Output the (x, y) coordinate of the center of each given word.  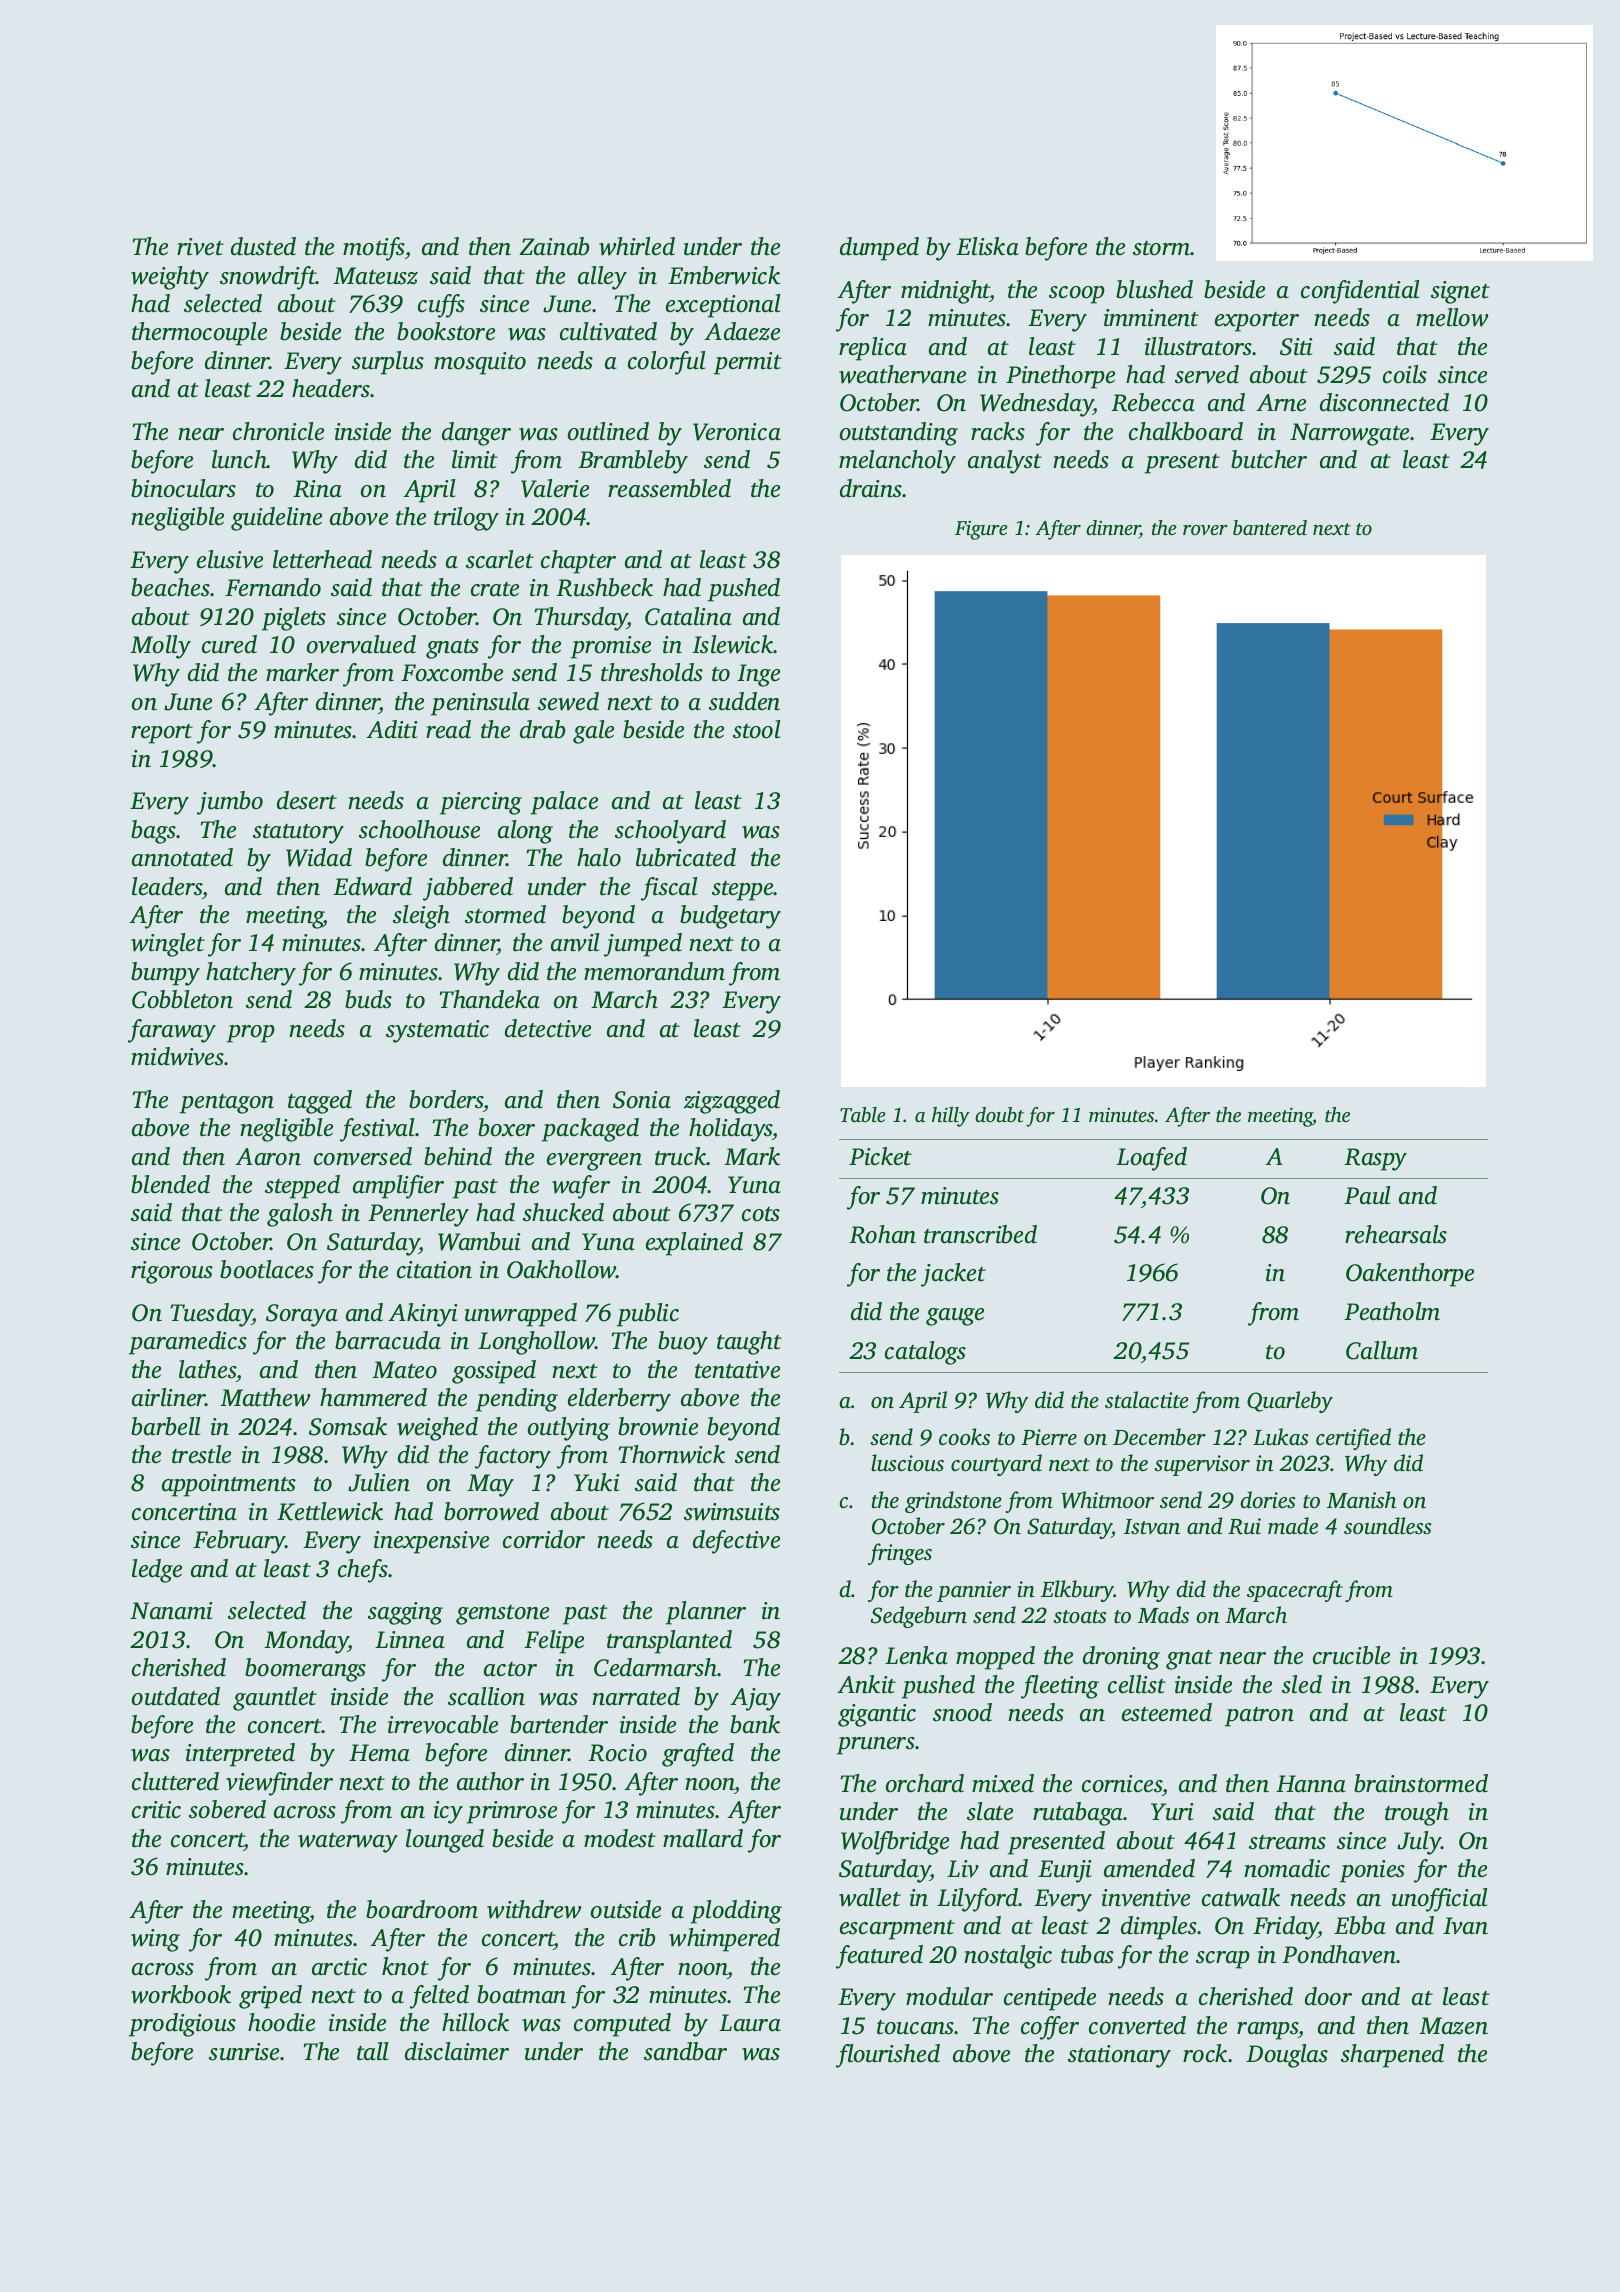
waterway (348, 1843)
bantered (1270, 527)
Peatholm (1392, 1311)
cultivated (608, 331)
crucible (1351, 1655)
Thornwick (672, 1454)
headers (331, 388)
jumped (643, 945)
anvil (575, 942)
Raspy (1375, 1159)
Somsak (348, 1426)
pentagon (227, 1104)
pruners (876, 1746)
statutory (298, 834)
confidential (1360, 292)
